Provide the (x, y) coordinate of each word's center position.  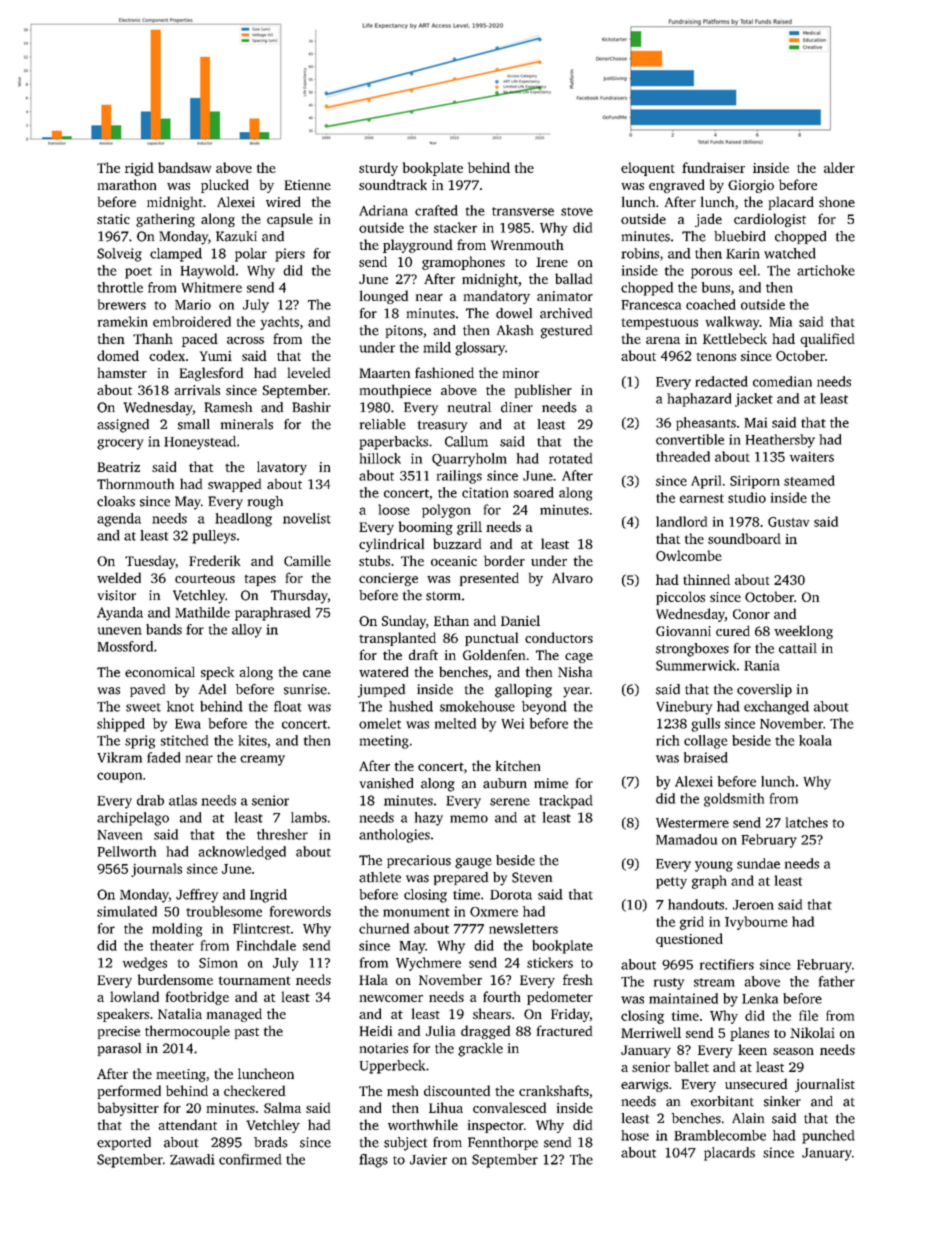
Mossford (125, 646)
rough (265, 503)
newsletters (523, 928)
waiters (812, 457)
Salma (282, 1107)
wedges (145, 964)
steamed (809, 480)
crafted (436, 210)
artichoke (826, 270)
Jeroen (753, 905)
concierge (388, 579)
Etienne (308, 185)
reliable (383, 424)
